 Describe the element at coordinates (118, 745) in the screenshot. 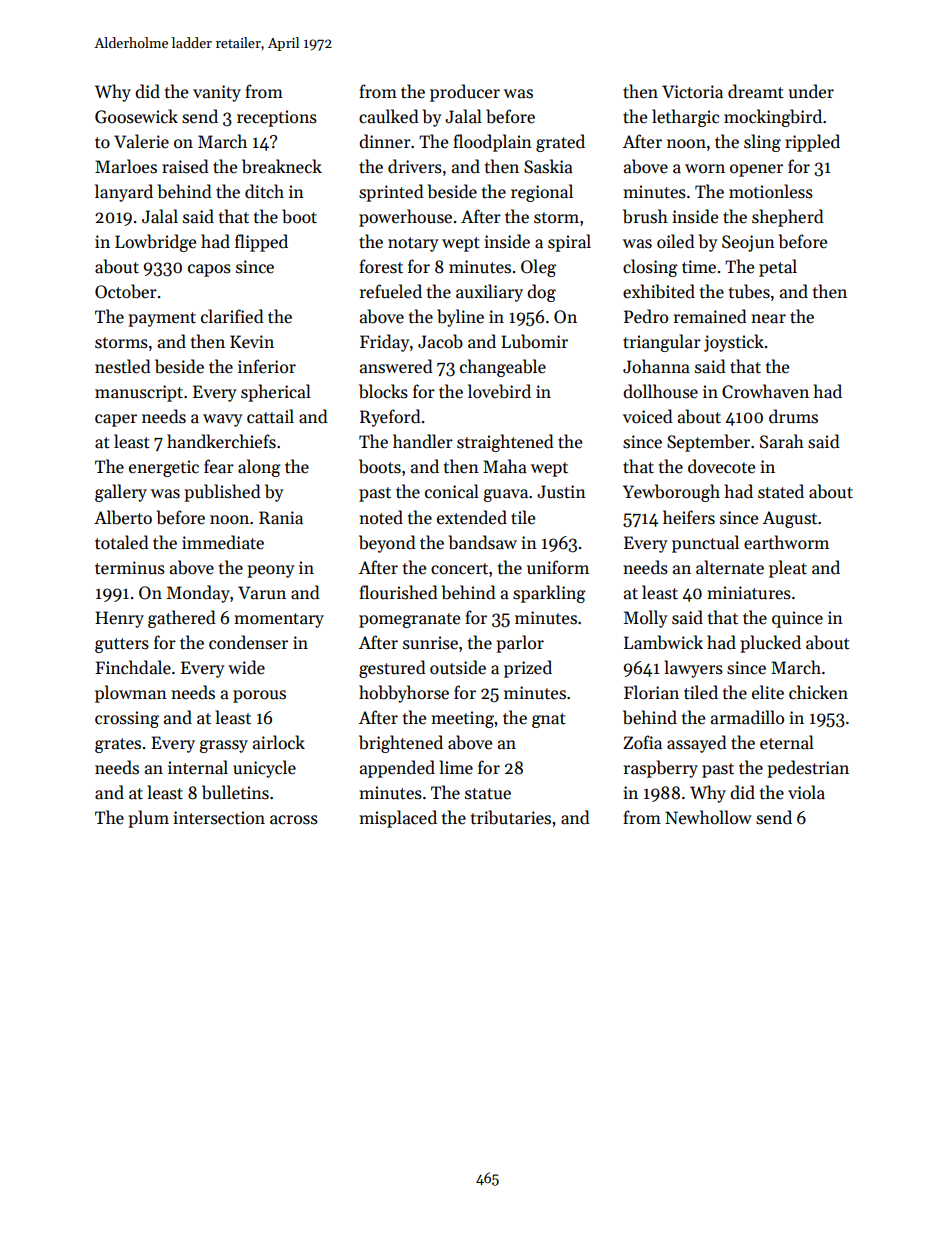

I see `grates` at that location.
